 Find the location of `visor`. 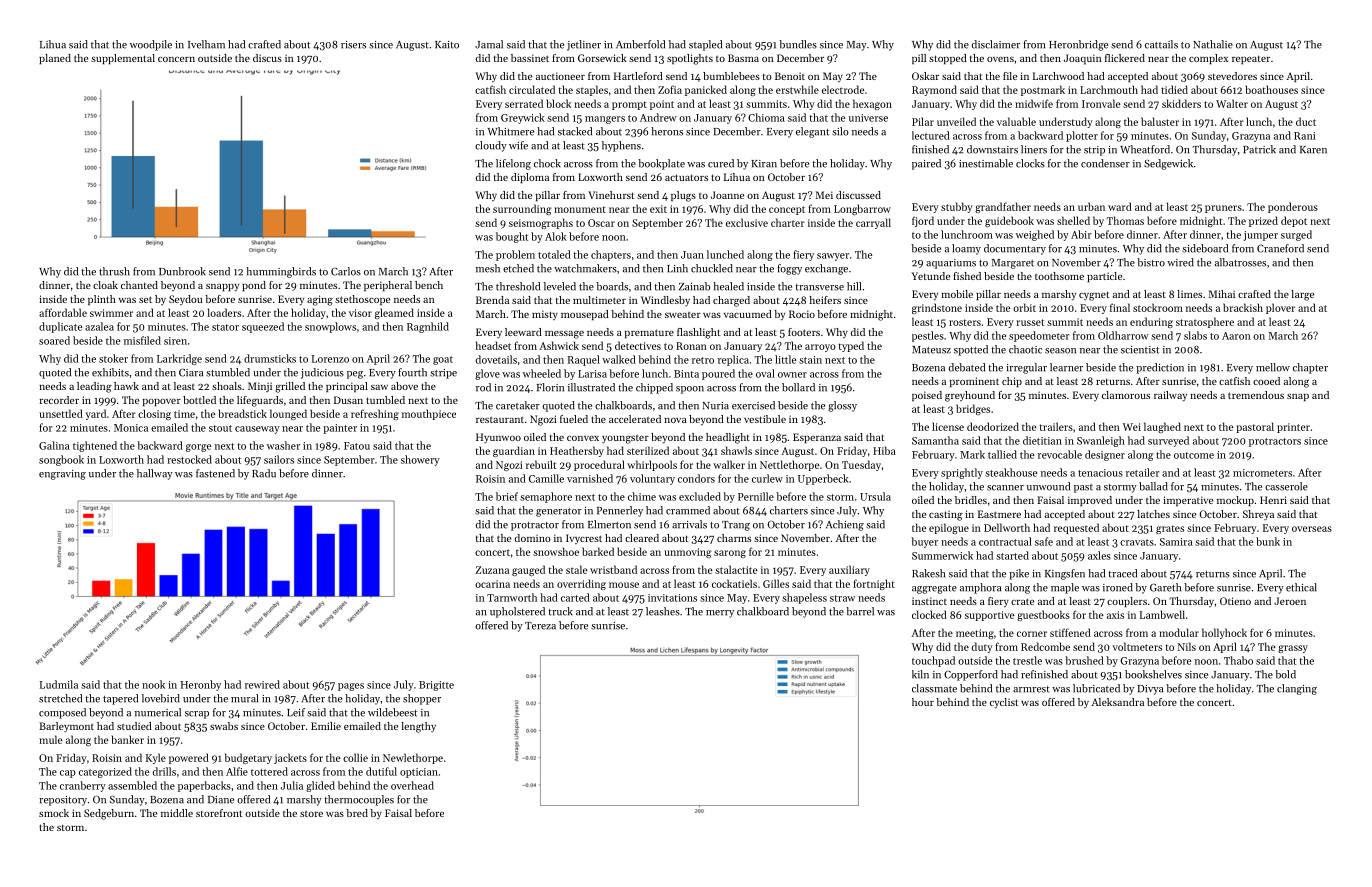

visor is located at coordinates (360, 313).
